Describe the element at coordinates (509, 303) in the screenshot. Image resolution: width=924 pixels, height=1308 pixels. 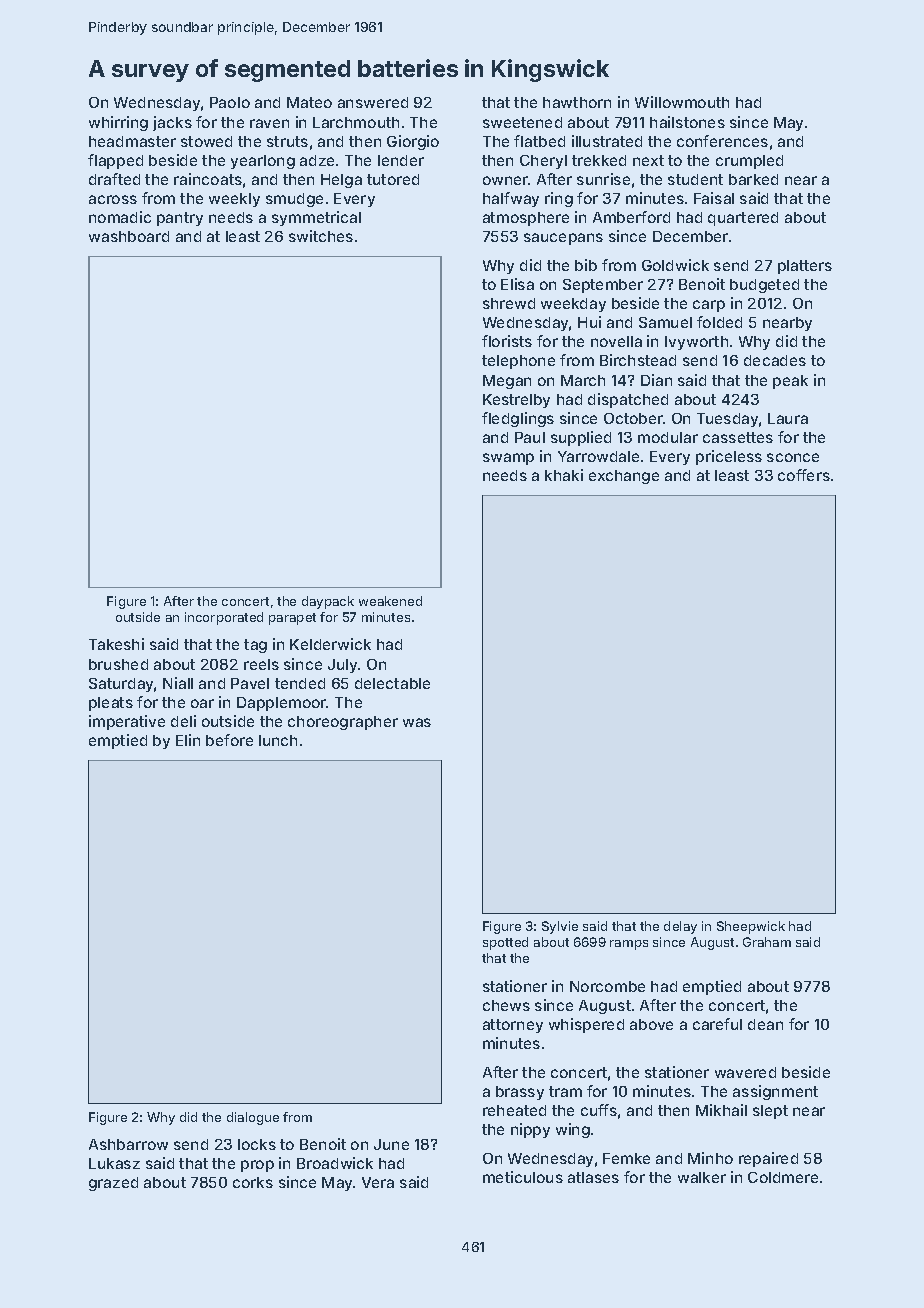
I see `shrewd` at that location.
